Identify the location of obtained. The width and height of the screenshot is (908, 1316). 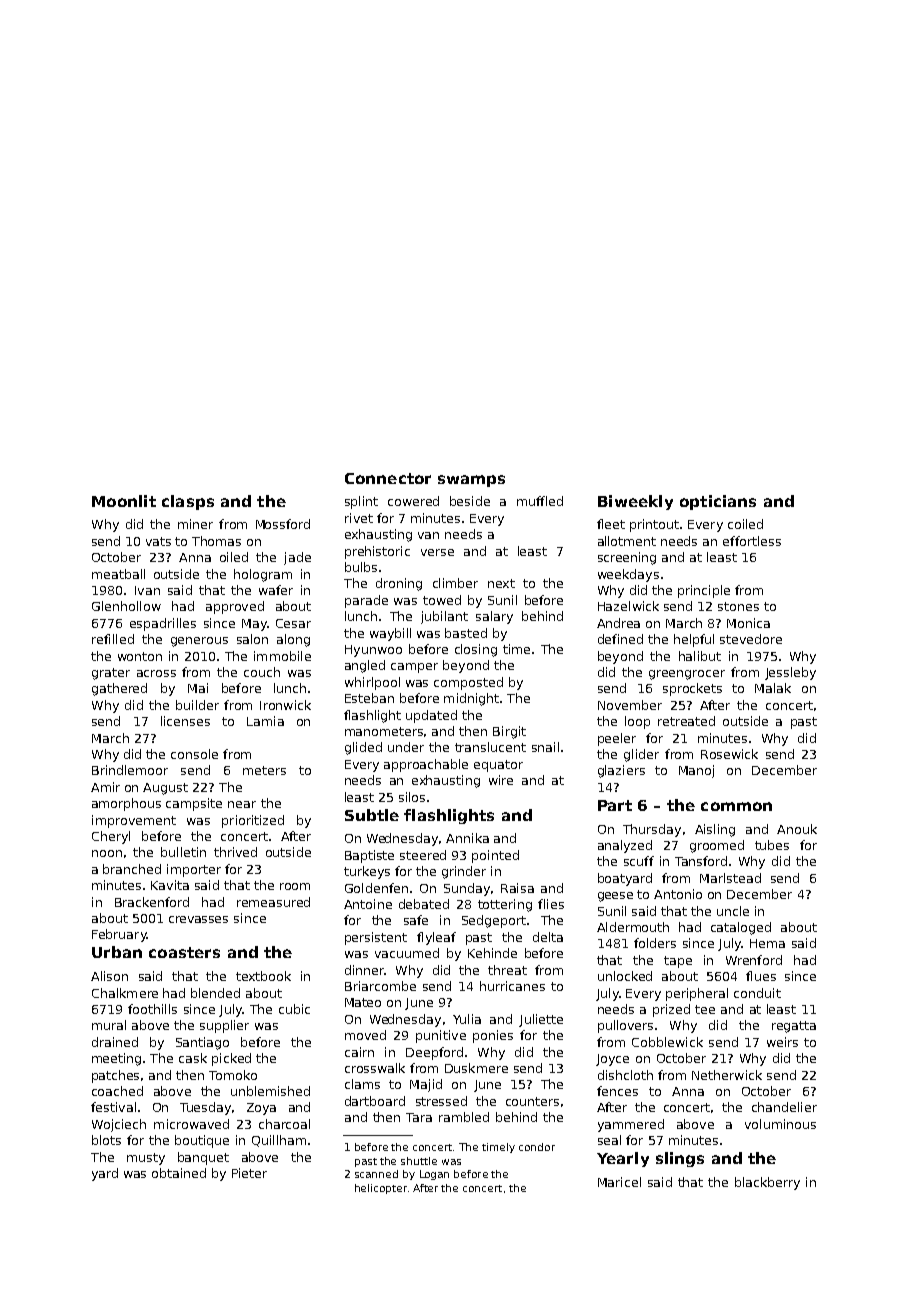
(179, 1173).
